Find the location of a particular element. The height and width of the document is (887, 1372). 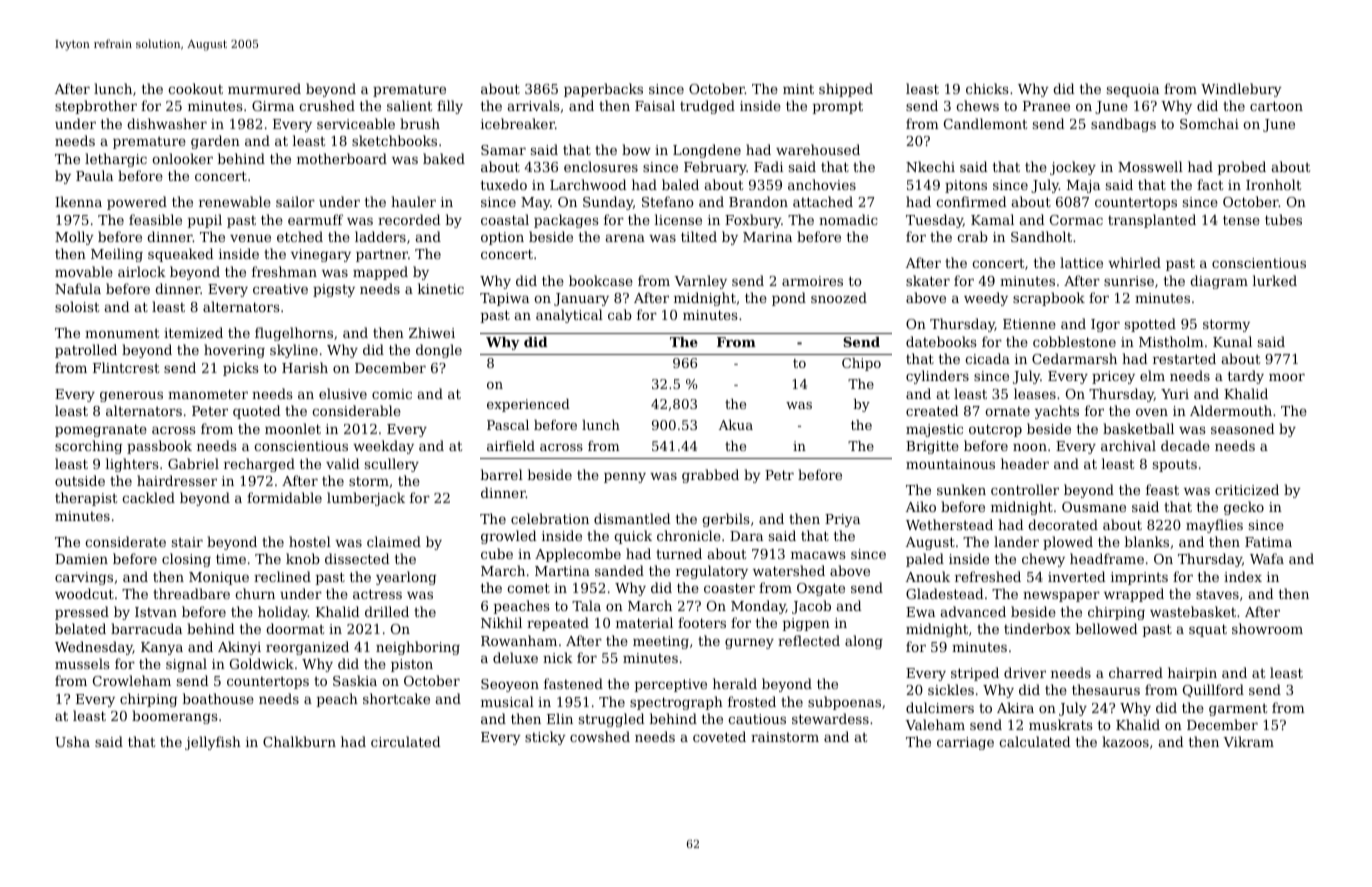

Akua is located at coordinates (736, 425).
